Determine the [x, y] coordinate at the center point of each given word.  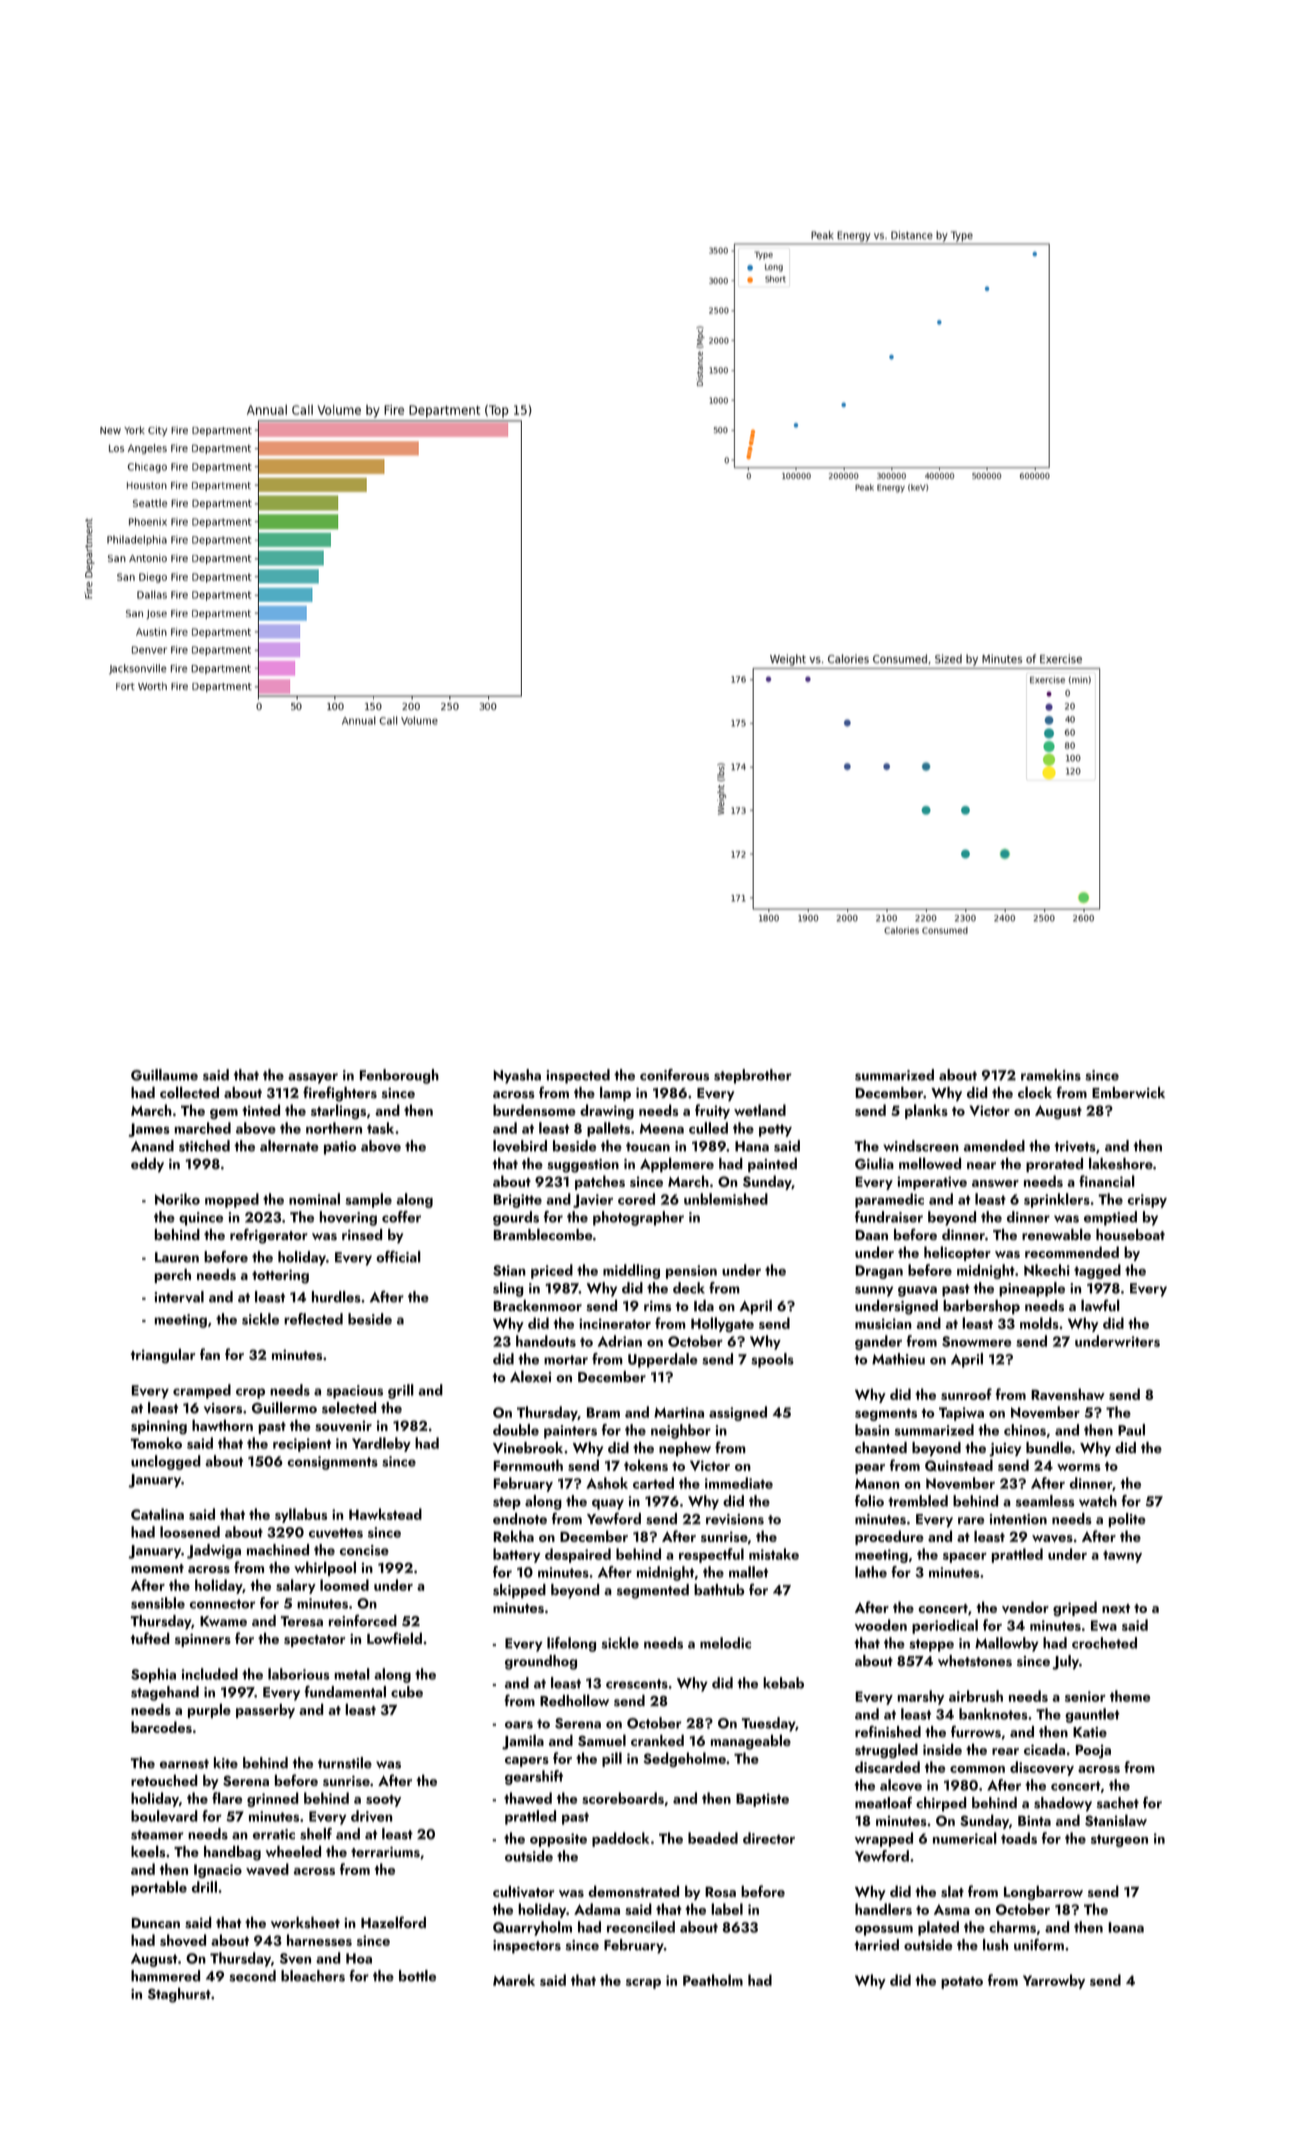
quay [608, 1504]
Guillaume [164, 1075]
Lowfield [394, 1638]
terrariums [385, 1852]
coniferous [674, 1075]
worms [1078, 1467]
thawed [528, 1798]
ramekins [1051, 1075]
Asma [952, 1909]
